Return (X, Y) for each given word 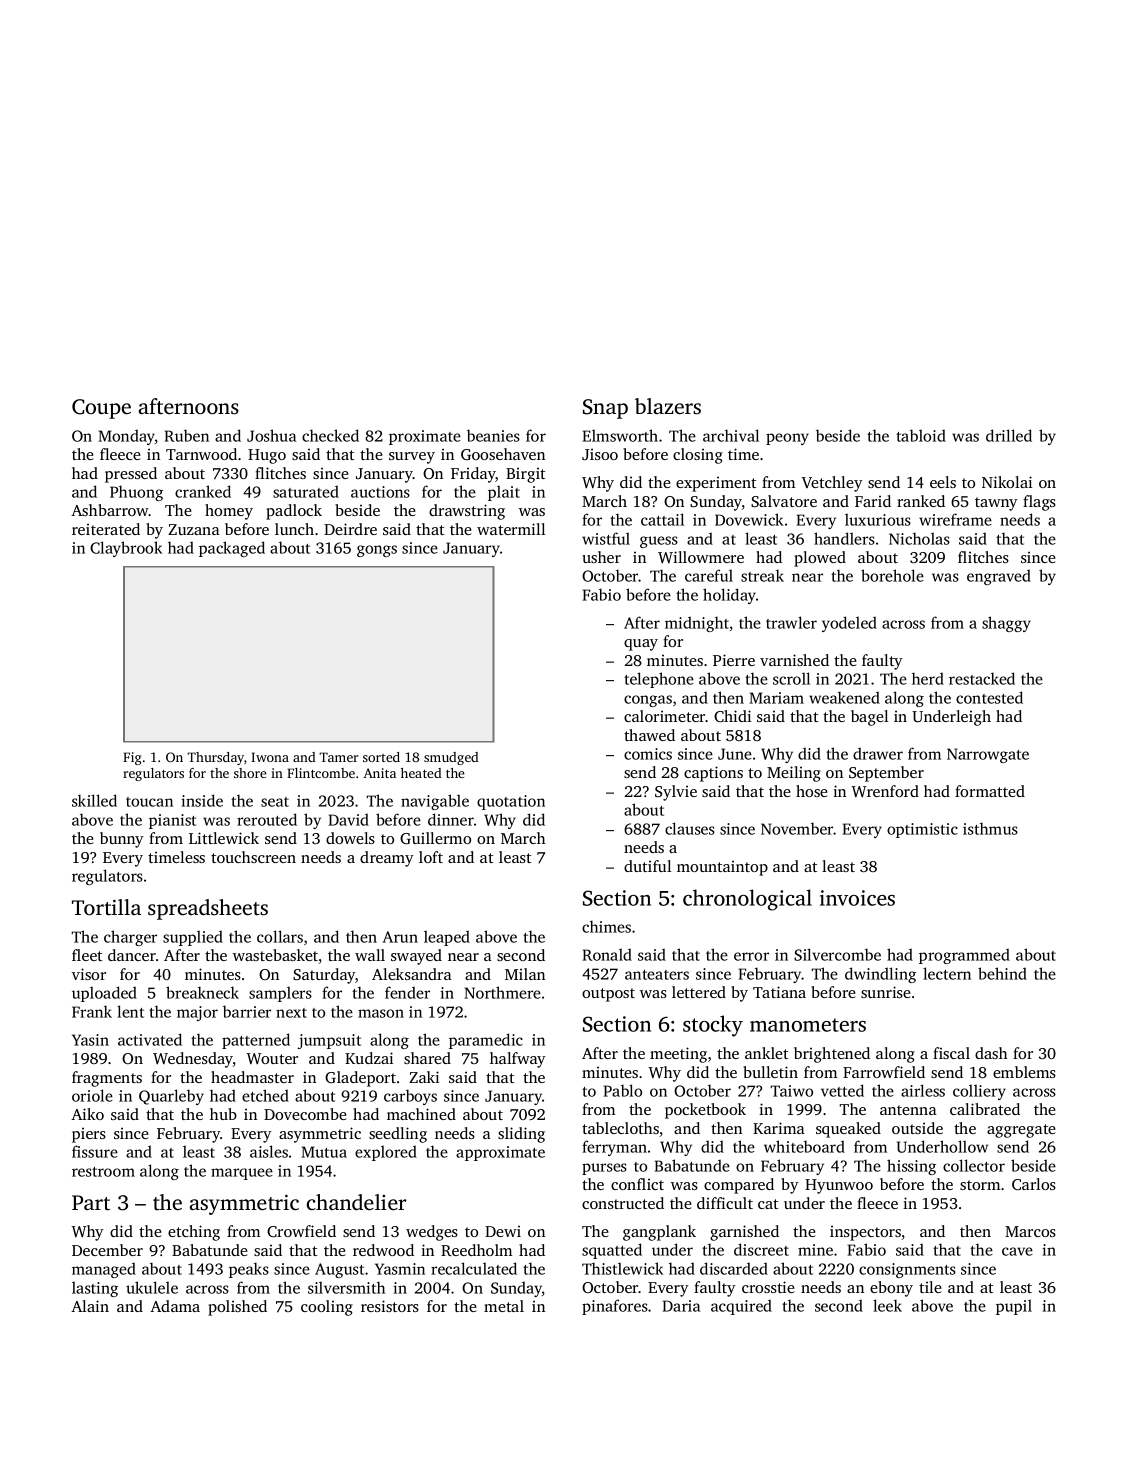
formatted (990, 791)
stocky (713, 1026)
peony (787, 439)
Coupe (101, 409)
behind (1002, 973)
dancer (132, 955)
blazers (668, 406)
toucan (149, 802)
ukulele (152, 1287)
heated (421, 773)
